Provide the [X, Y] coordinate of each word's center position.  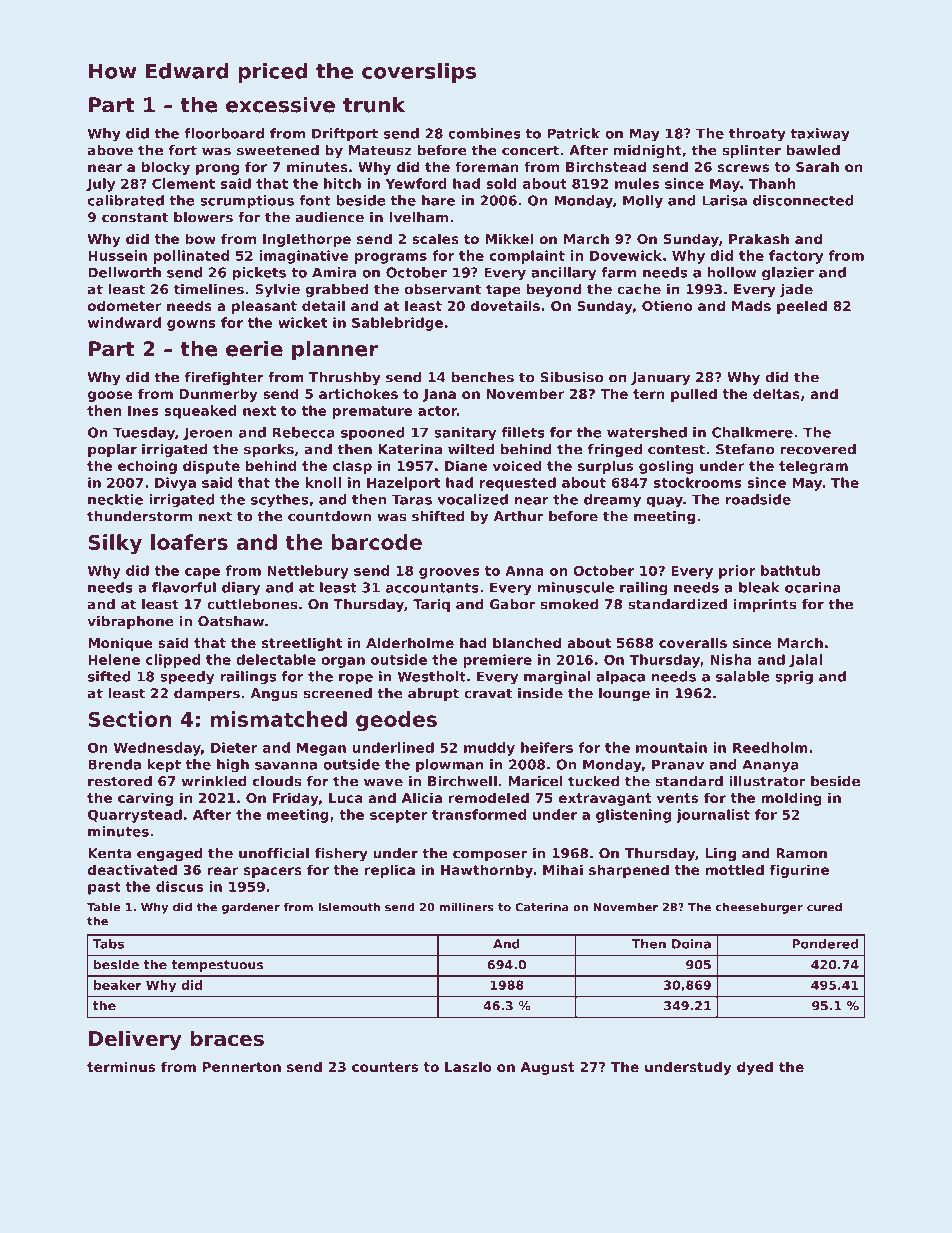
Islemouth [349, 907]
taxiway [820, 135]
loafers [189, 542]
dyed [755, 1068]
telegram [813, 467]
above [110, 150]
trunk [374, 105]
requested [518, 484]
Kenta [109, 853]
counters [385, 1067]
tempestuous [217, 966]
